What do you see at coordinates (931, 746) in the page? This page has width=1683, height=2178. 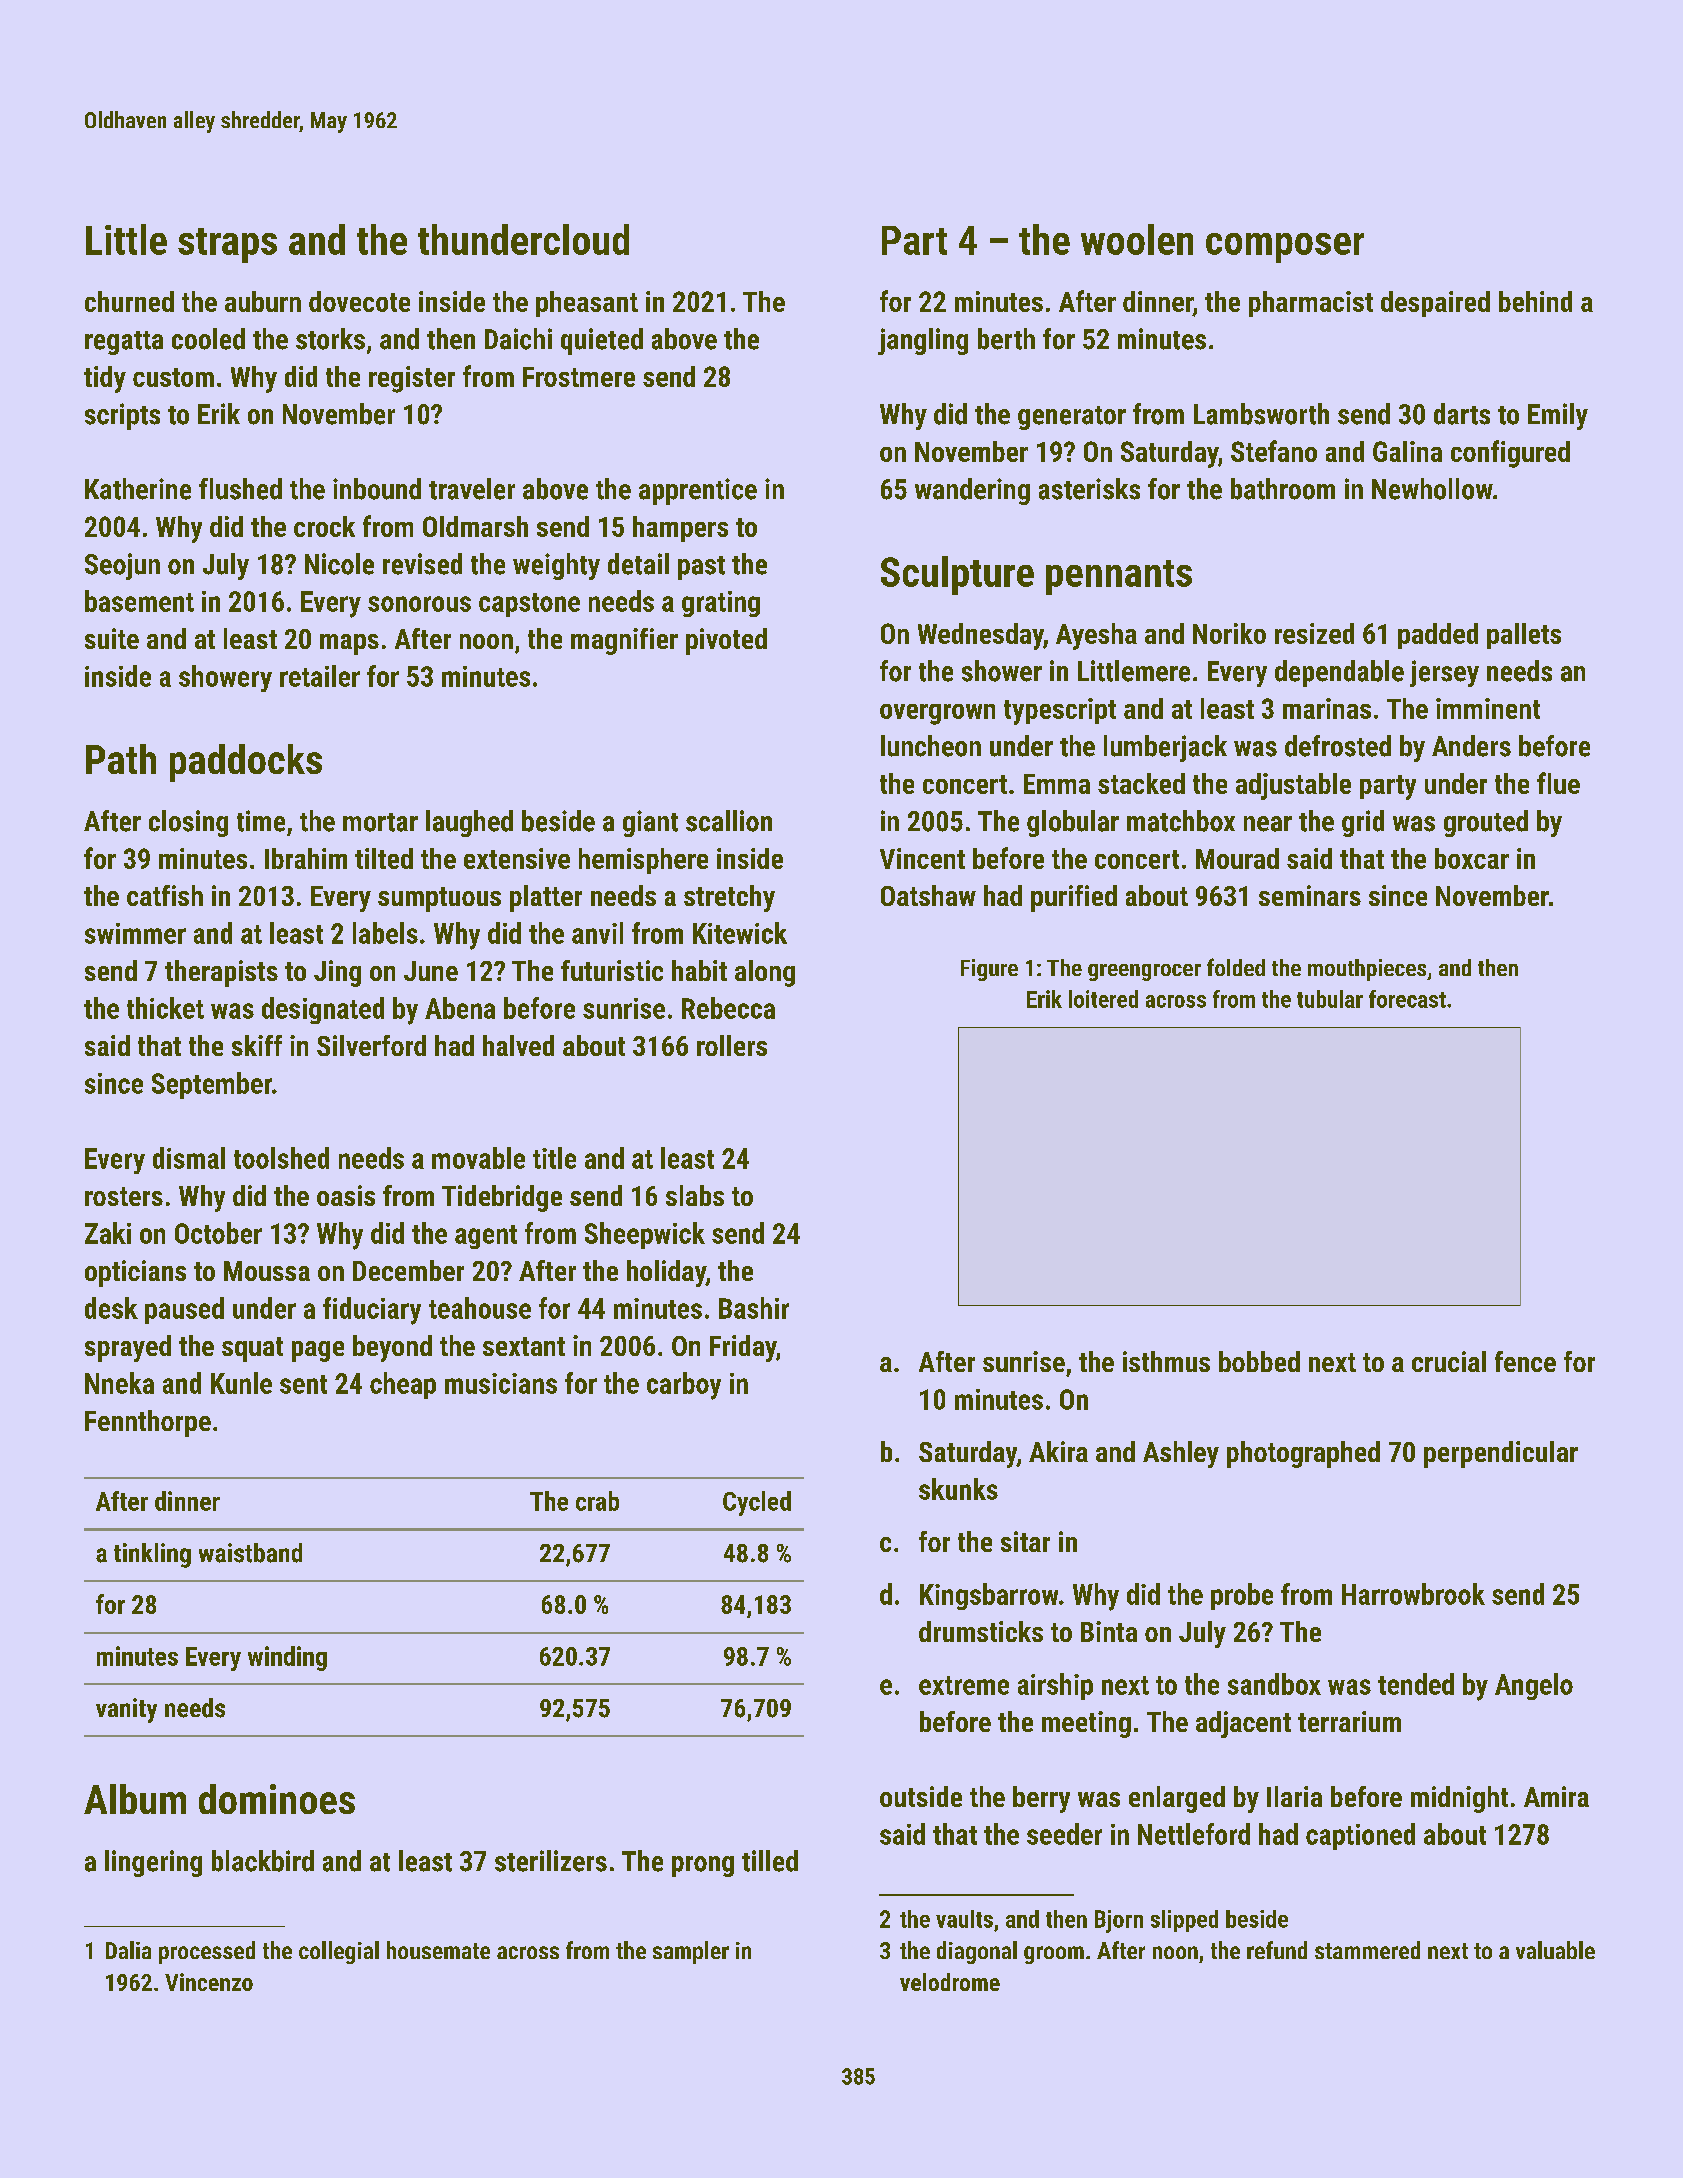 I see `luncheon` at bounding box center [931, 746].
